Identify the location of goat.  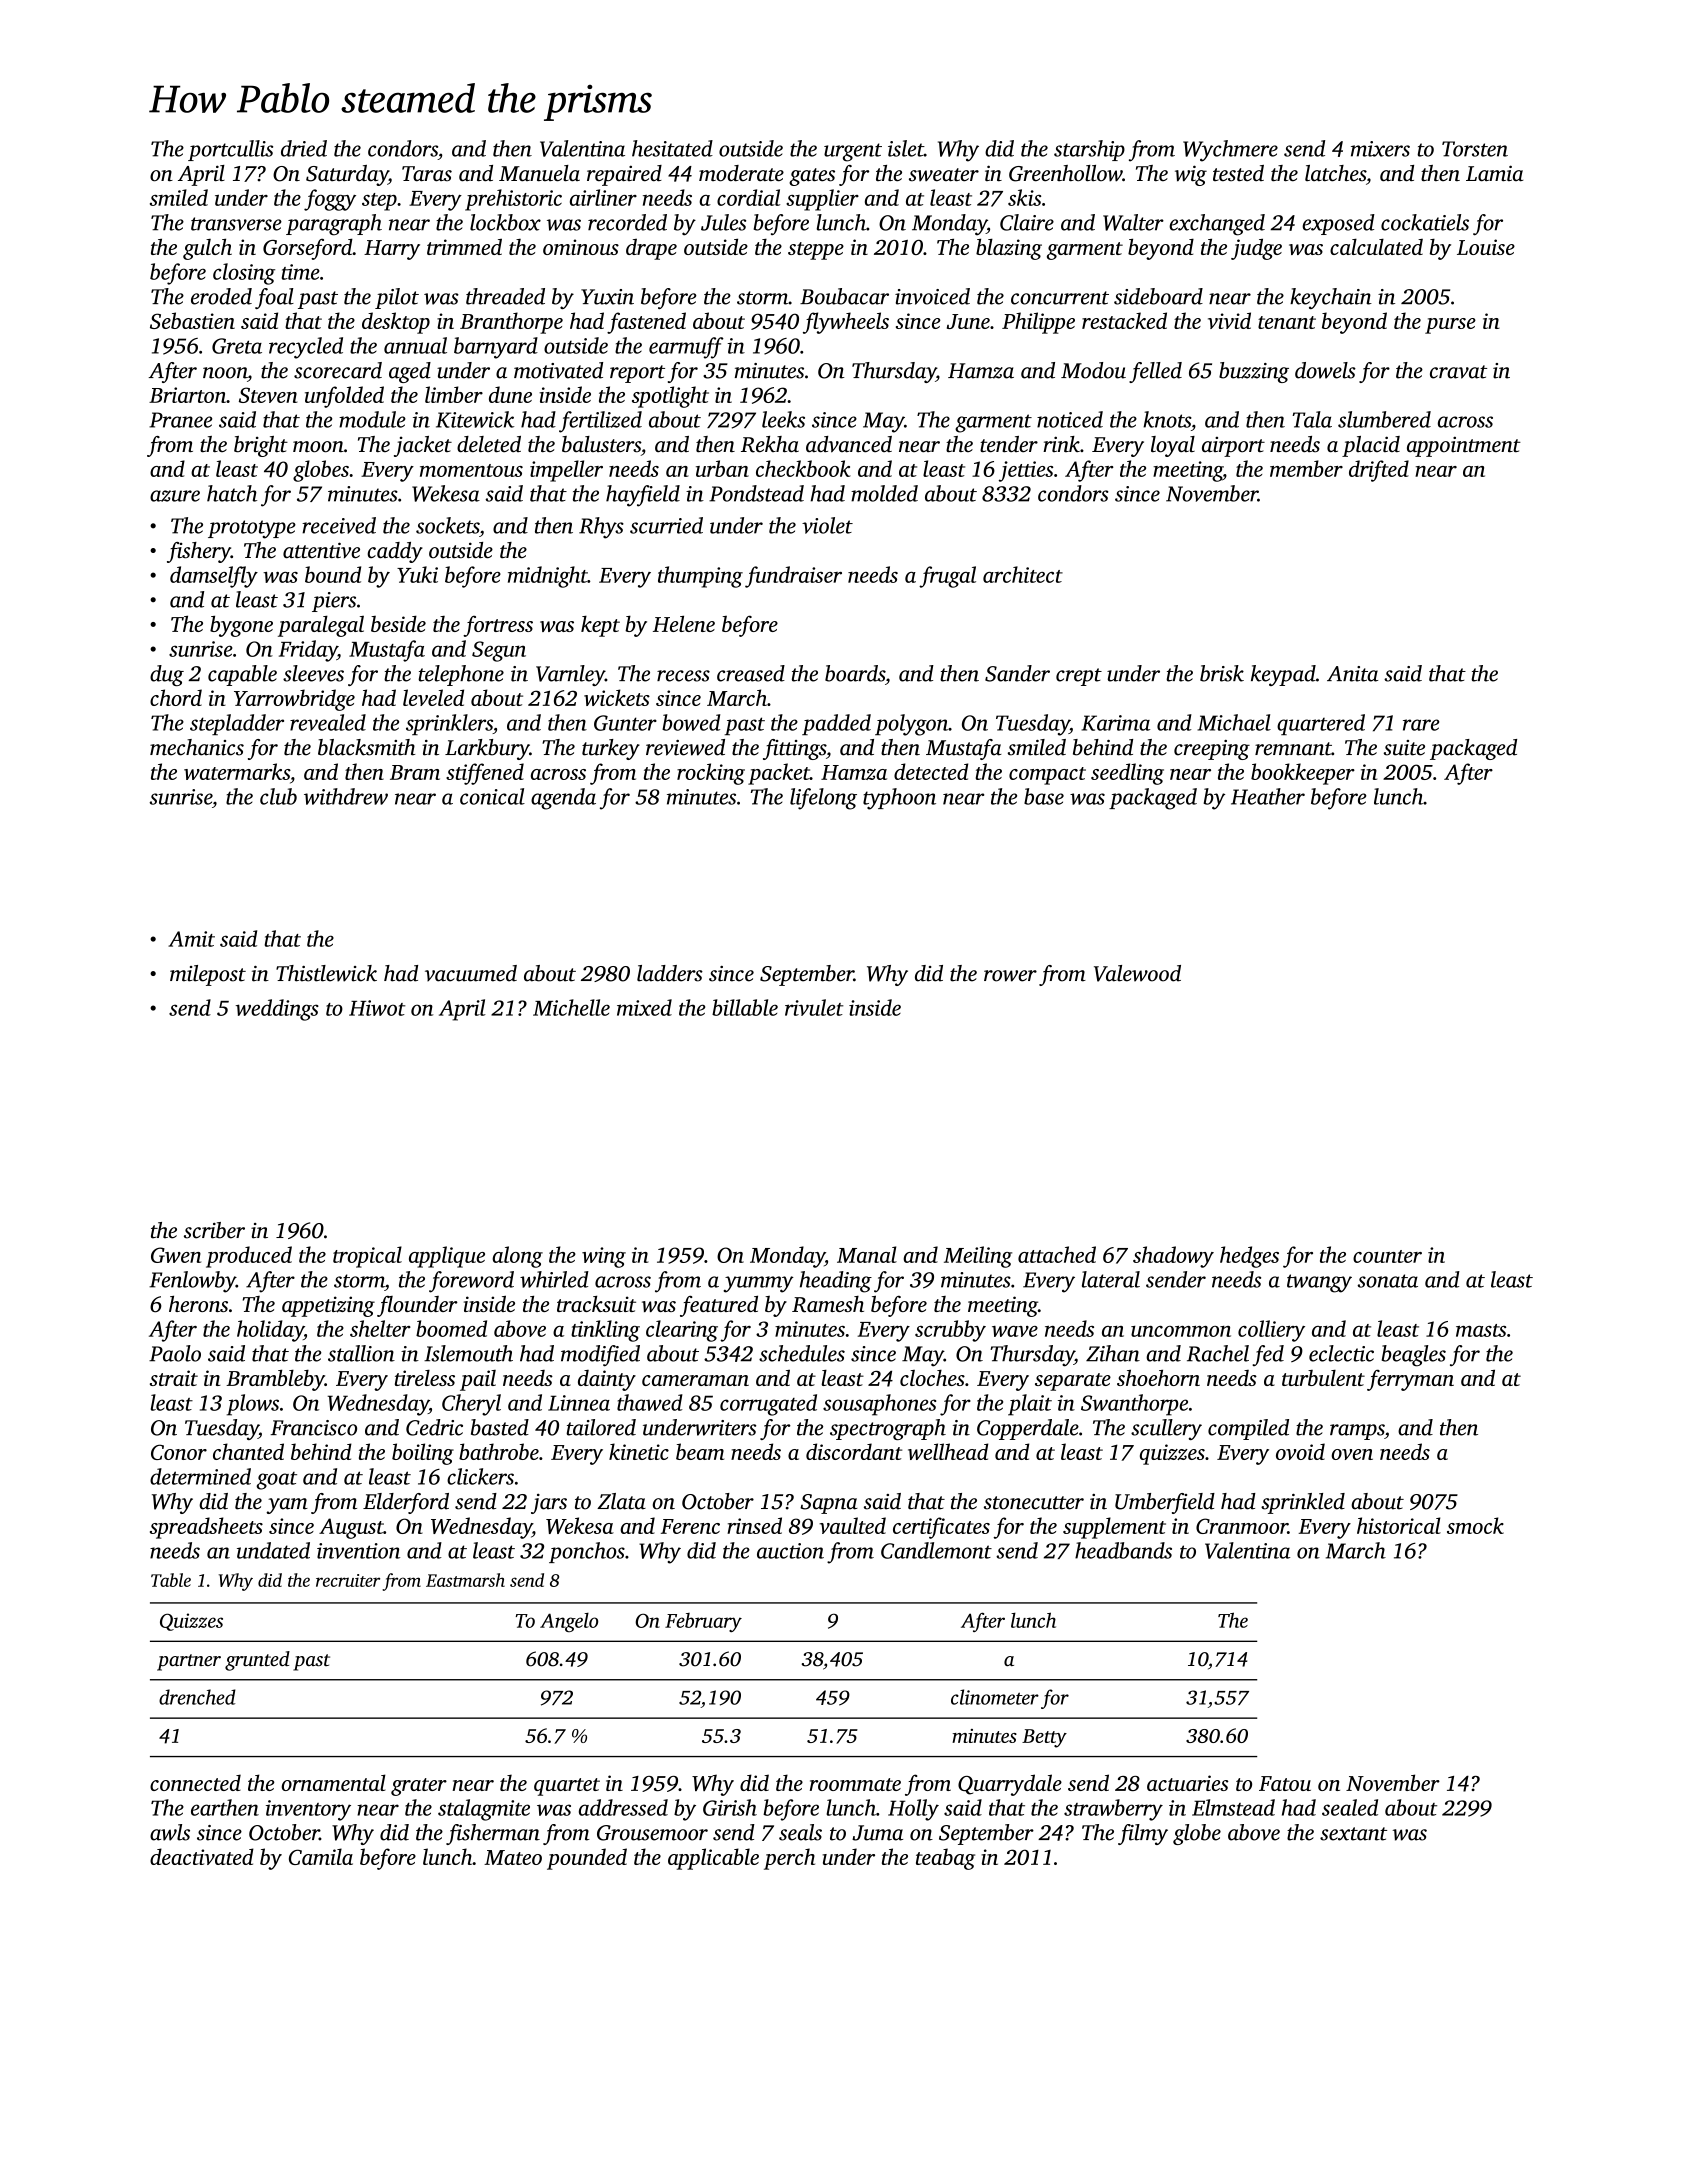
(276, 1481).
